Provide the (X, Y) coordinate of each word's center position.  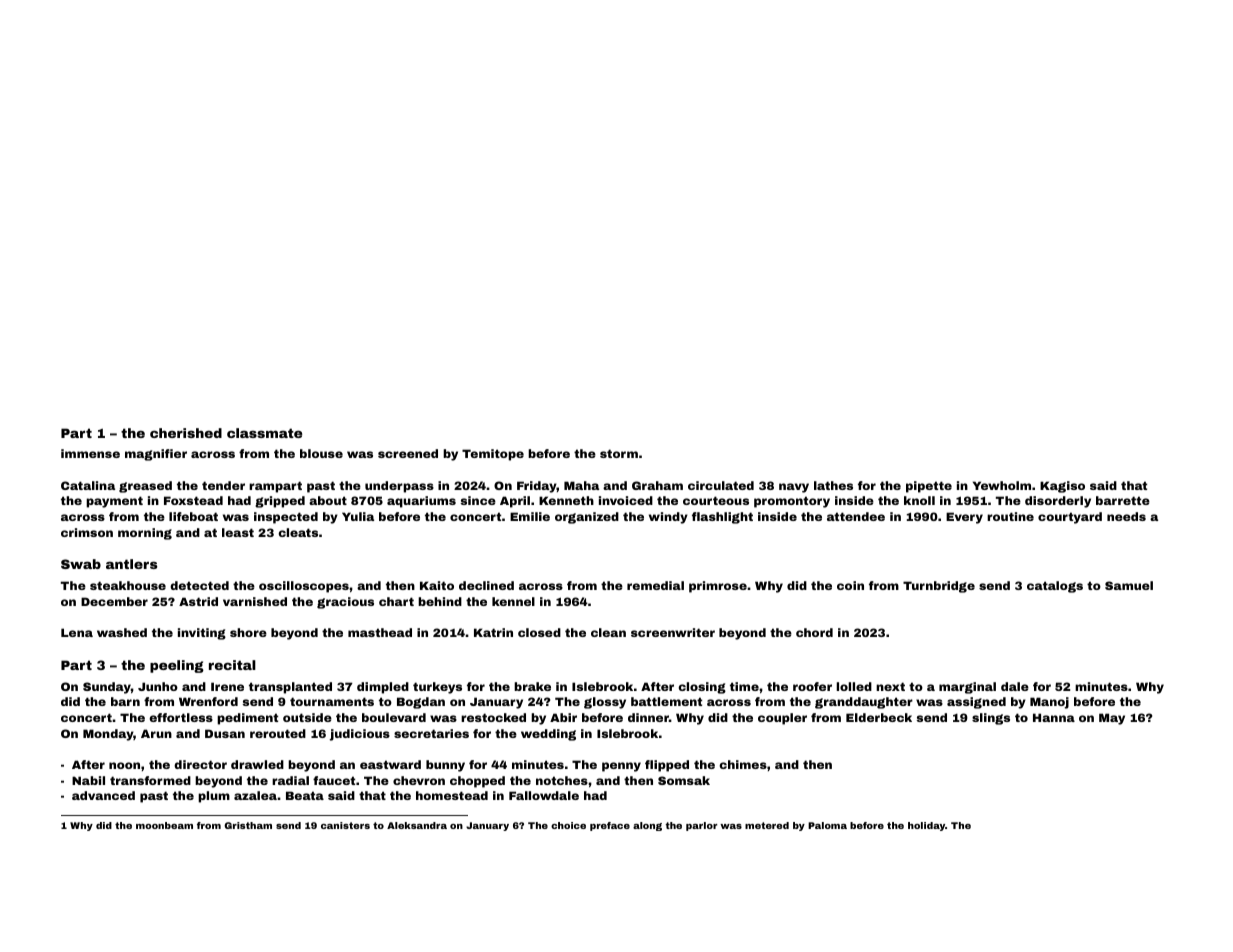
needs (1126, 516)
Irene (227, 686)
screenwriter (673, 632)
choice (568, 825)
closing (702, 688)
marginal (967, 688)
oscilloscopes (304, 587)
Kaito (437, 585)
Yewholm (1002, 485)
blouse (321, 453)
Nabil (88, 780)
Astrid (198, 601)
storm (619, 453)
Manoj (1049, 703)
